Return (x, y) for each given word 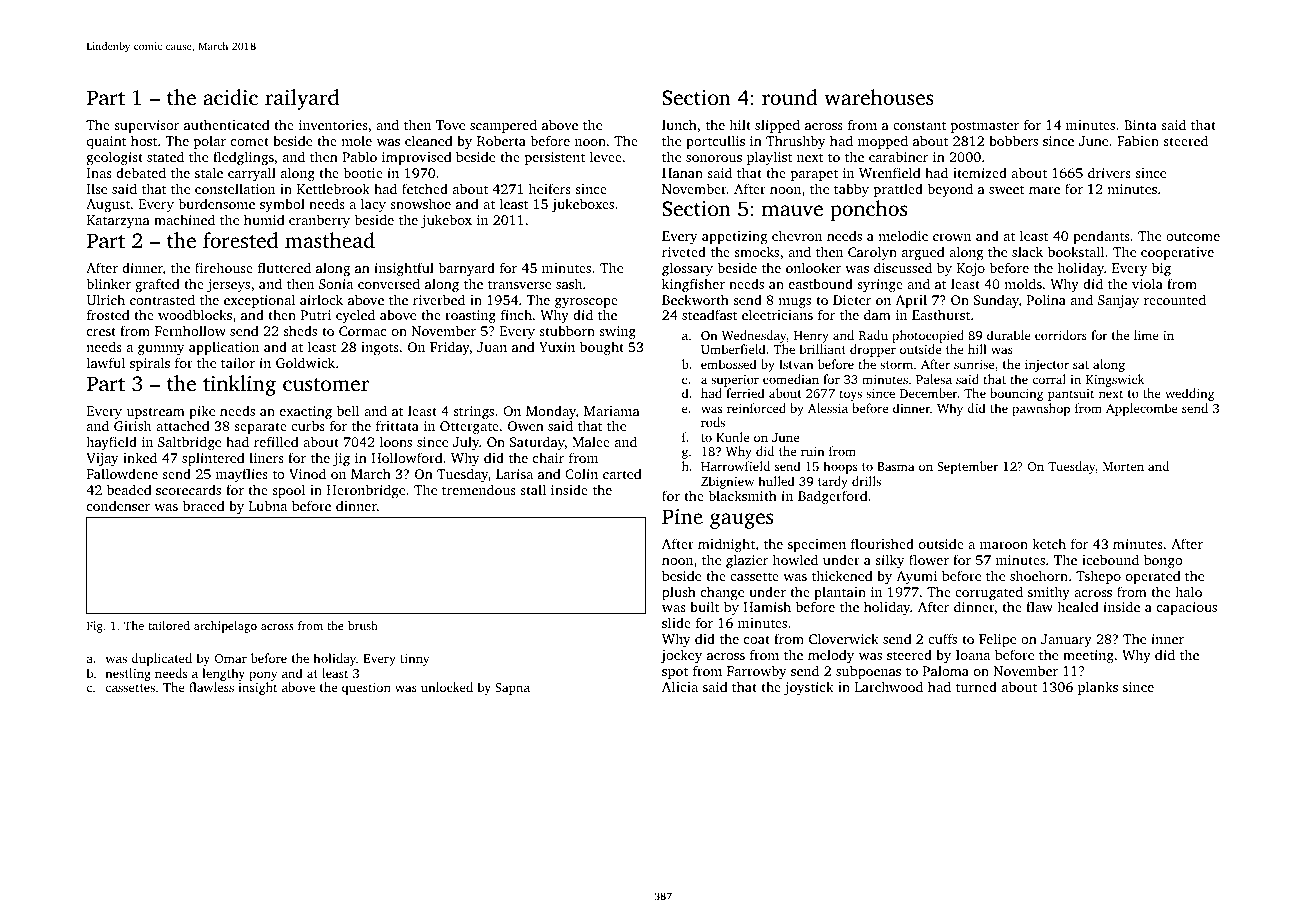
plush (679, 593)
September (968, 467)
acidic (230, 97)
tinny (414, 660)
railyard (302, 99)
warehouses (879, 97)
